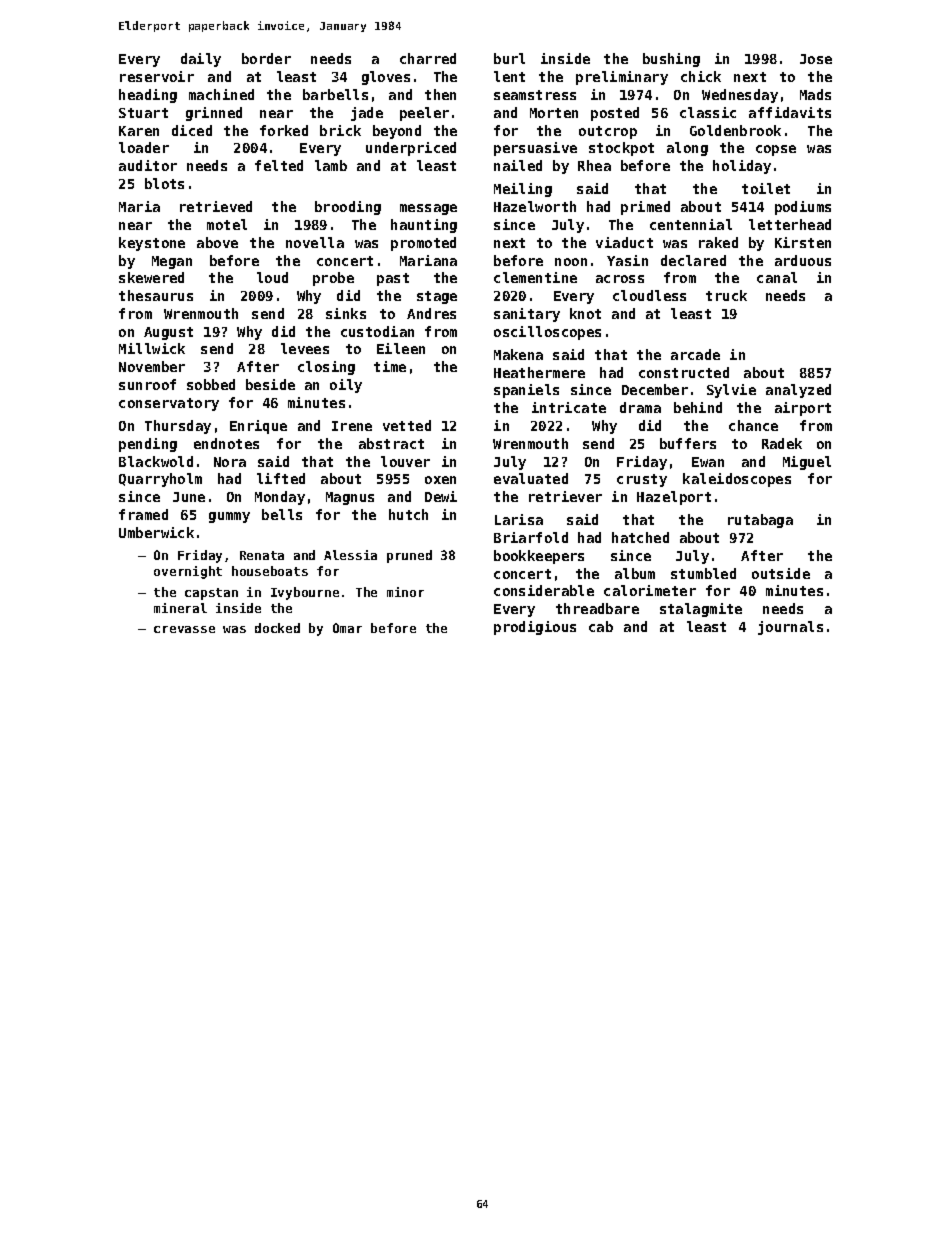 The width and height of the screenshot is (952, 1233). What do you see at coordinates (428, 58) in the screenshot?
I see `charred` at bounding box center [428, 58].
